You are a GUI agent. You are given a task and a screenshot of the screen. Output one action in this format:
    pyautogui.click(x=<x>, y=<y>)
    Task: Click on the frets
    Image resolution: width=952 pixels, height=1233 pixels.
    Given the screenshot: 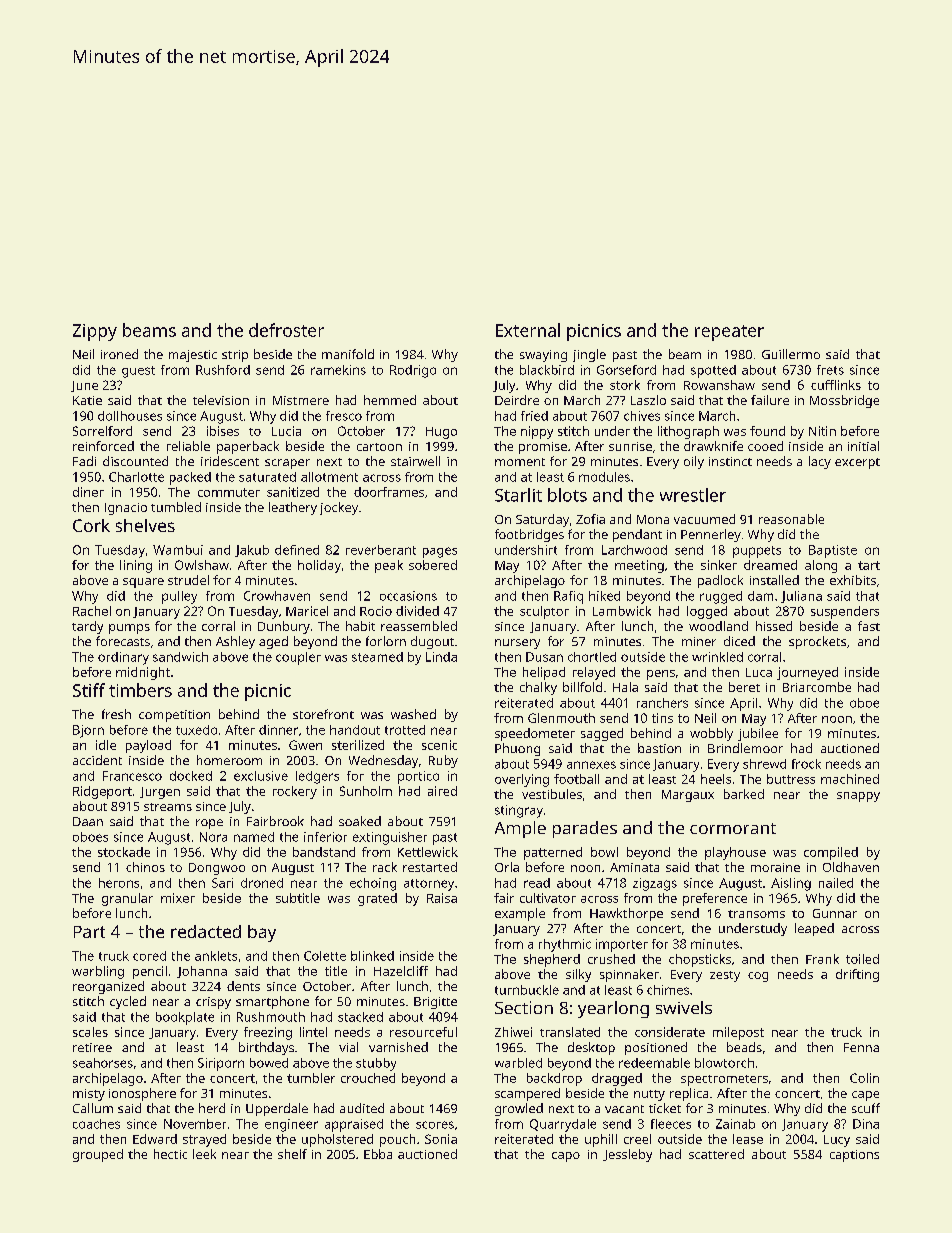 What is the action you would take?
    pyautogui.click(x=830, y=370)
